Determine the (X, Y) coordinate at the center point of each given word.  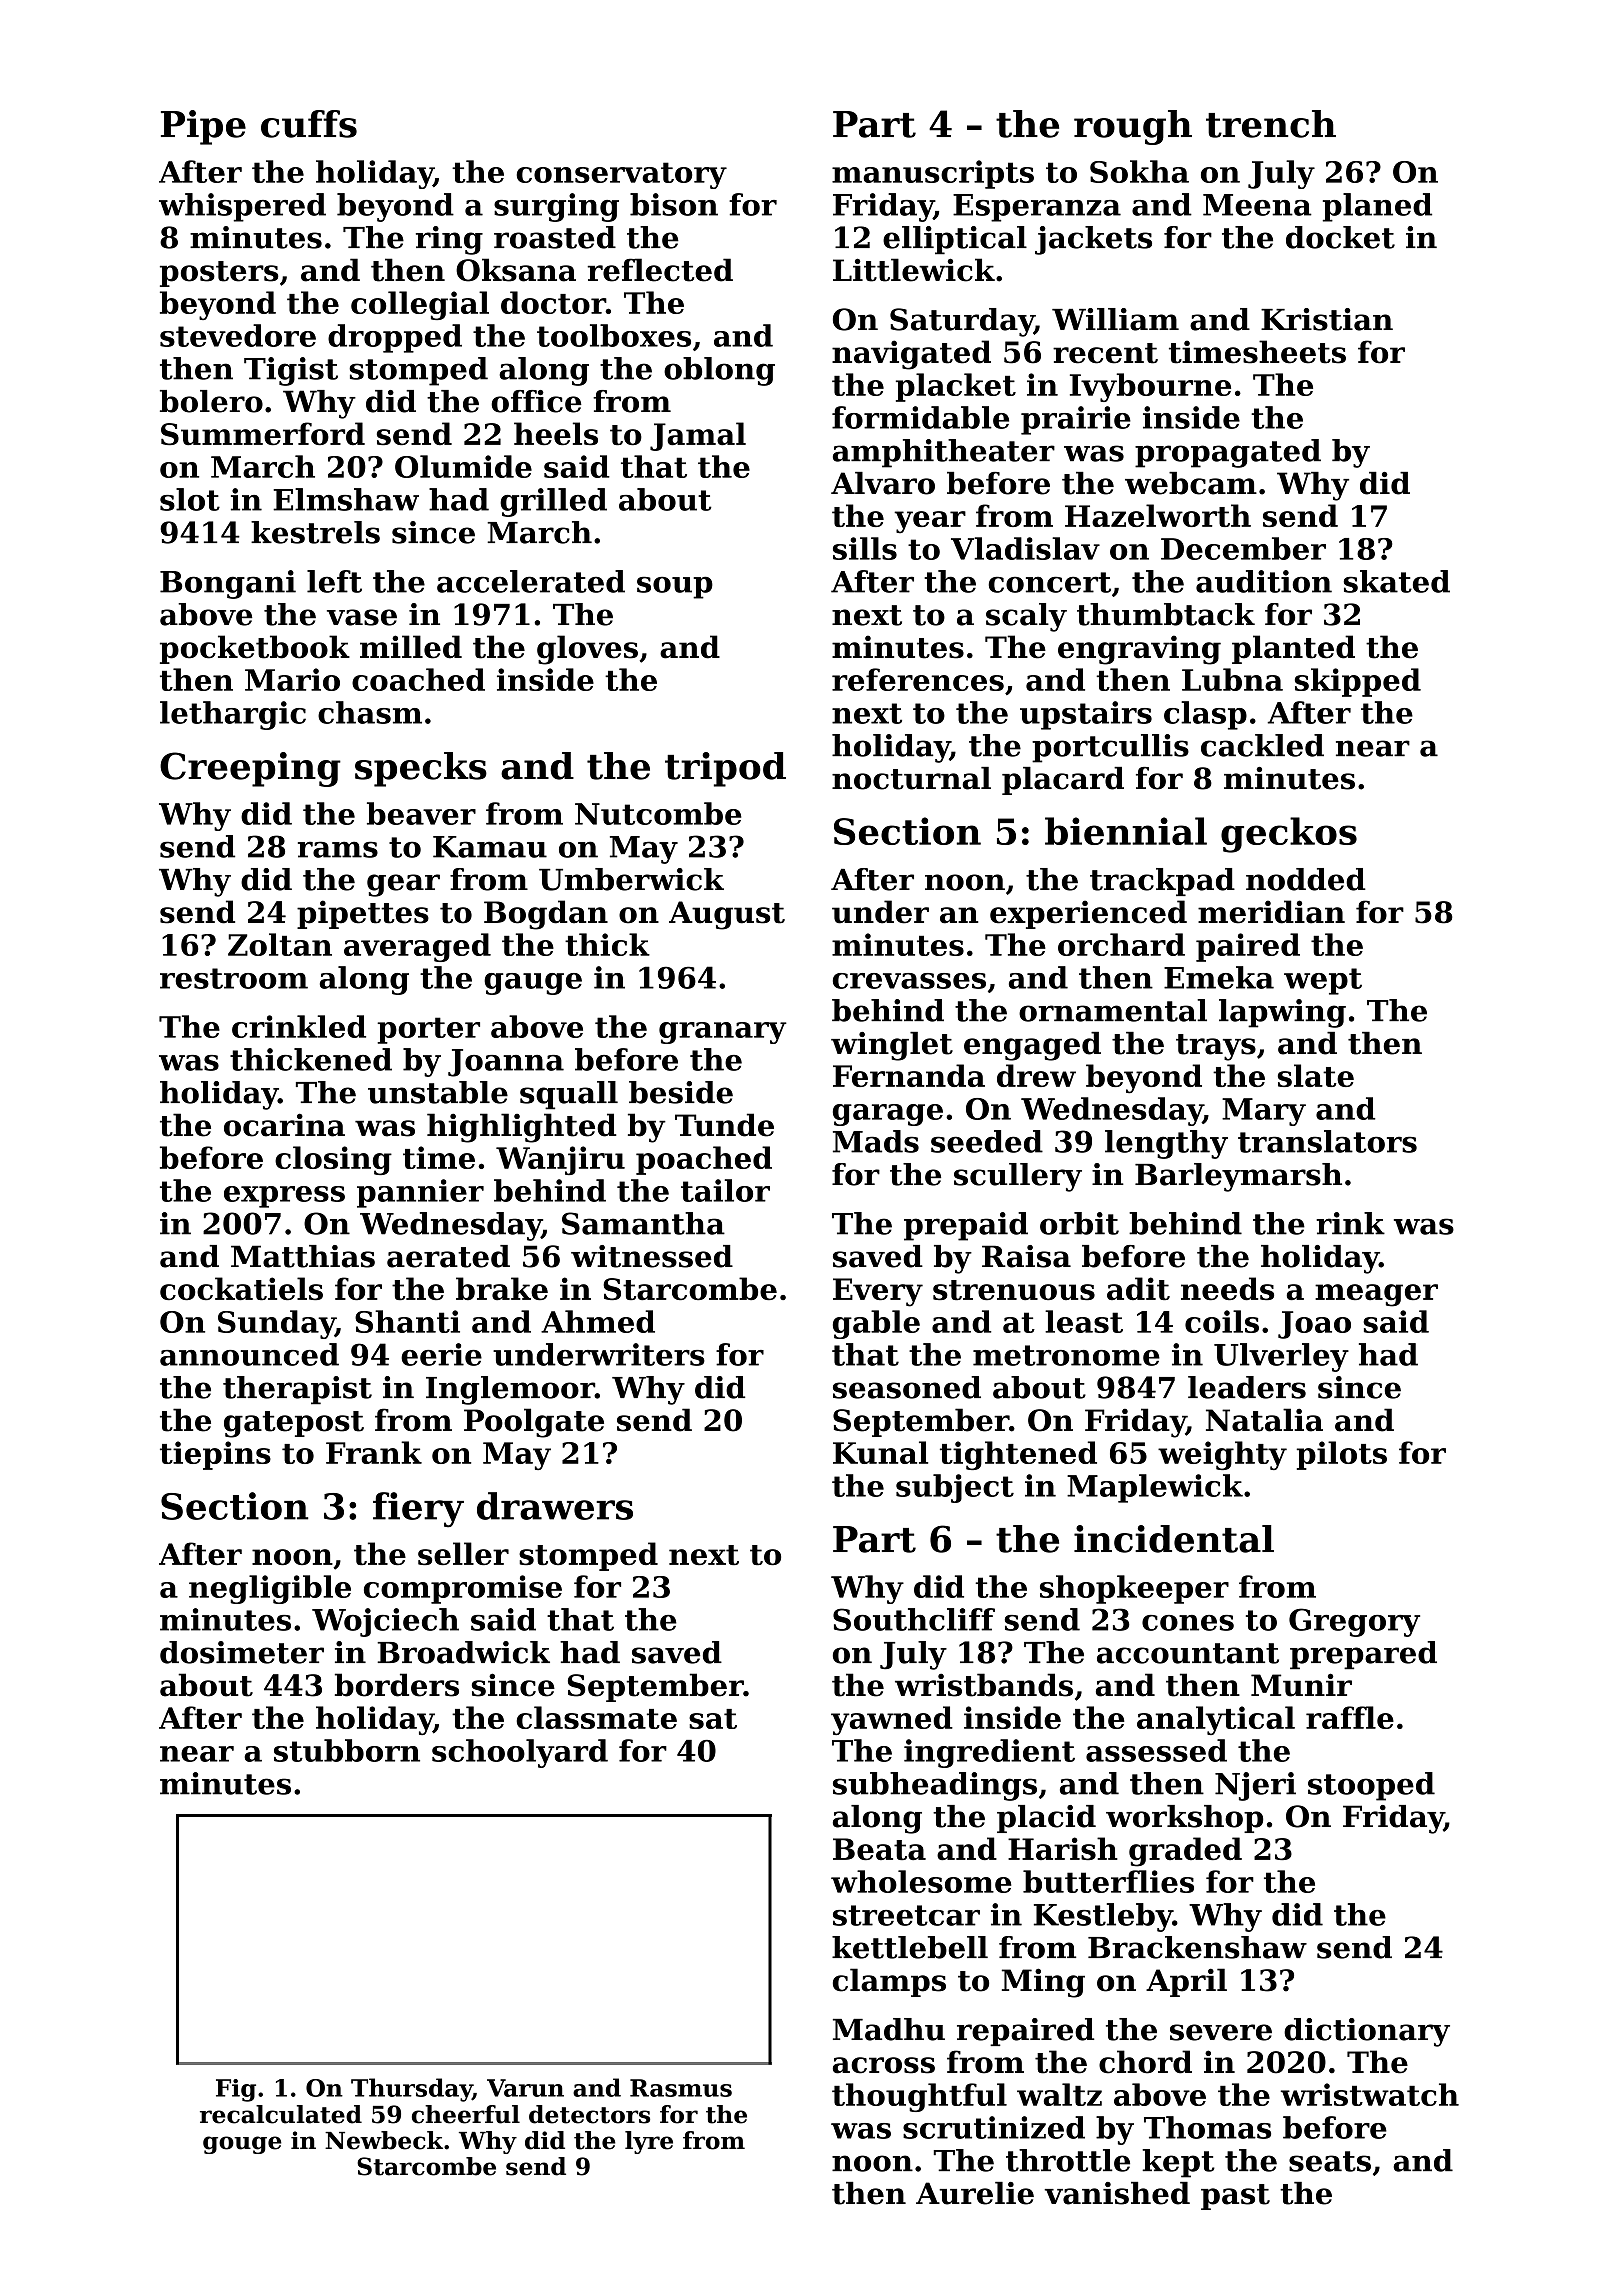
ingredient (989, 1753)
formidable (920, 417)
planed (1377, 207)
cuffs (309, 124)
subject (955, 1488)
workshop (1184, 1819)
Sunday (276, 1324)
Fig (236, 2090)
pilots (1342, 1455)
